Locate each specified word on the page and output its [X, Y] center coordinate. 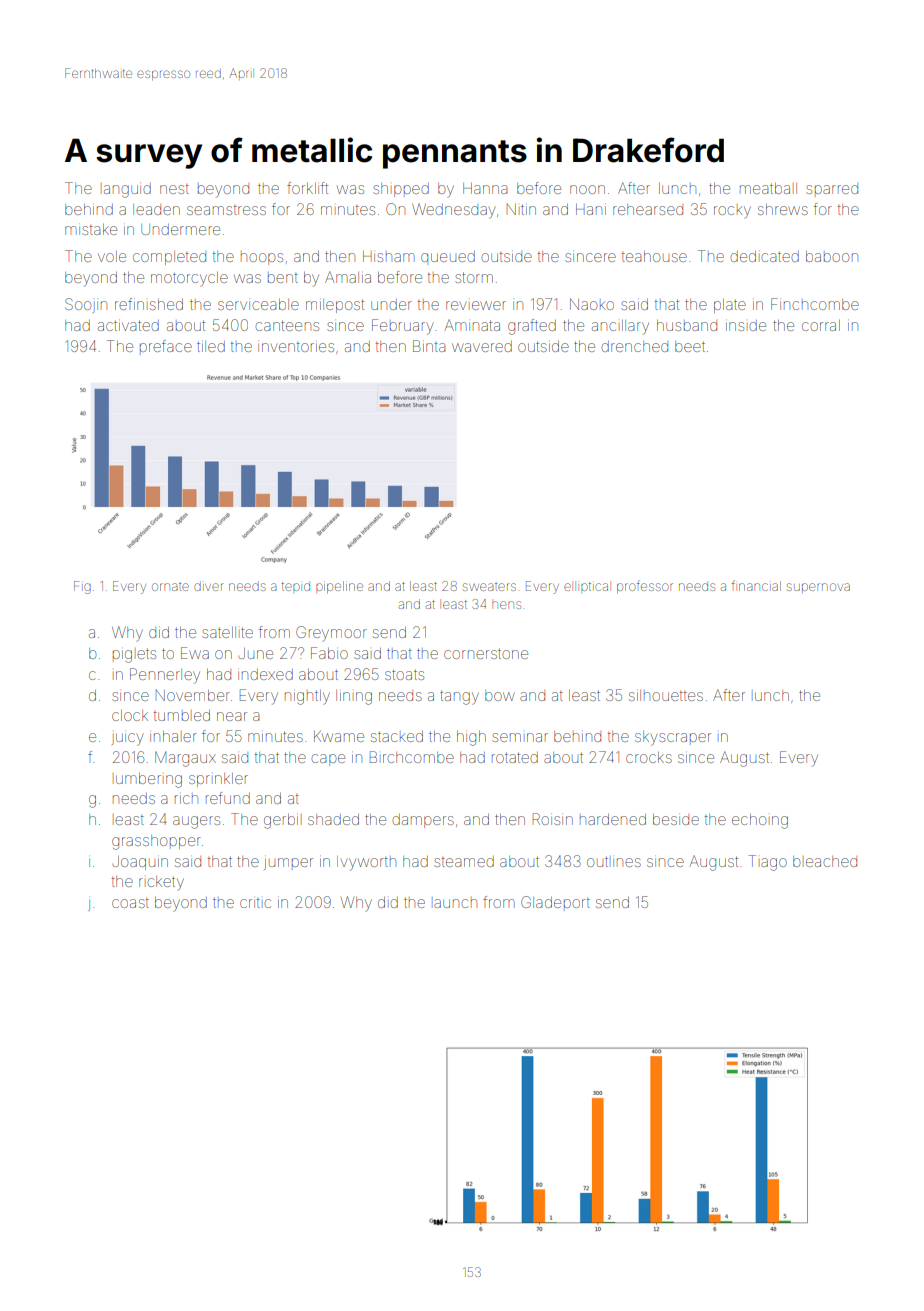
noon [587, 189]
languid [127, 190]
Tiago [767, 863]
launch [455, 903]
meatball [768, 188]
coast [130, 903]
